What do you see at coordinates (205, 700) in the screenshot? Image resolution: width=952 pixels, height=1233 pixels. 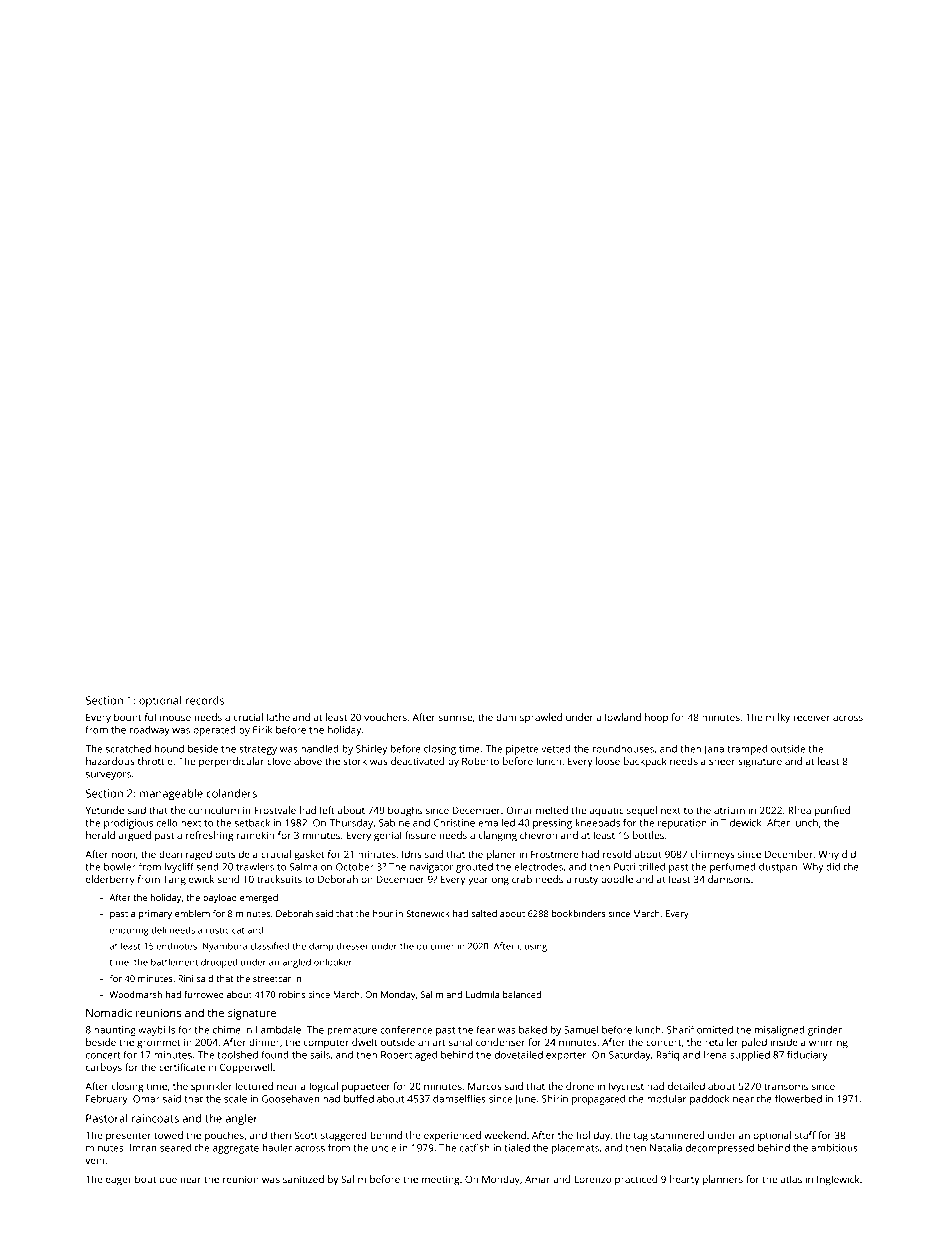 I see `records` at bounding box center [205, 700].
